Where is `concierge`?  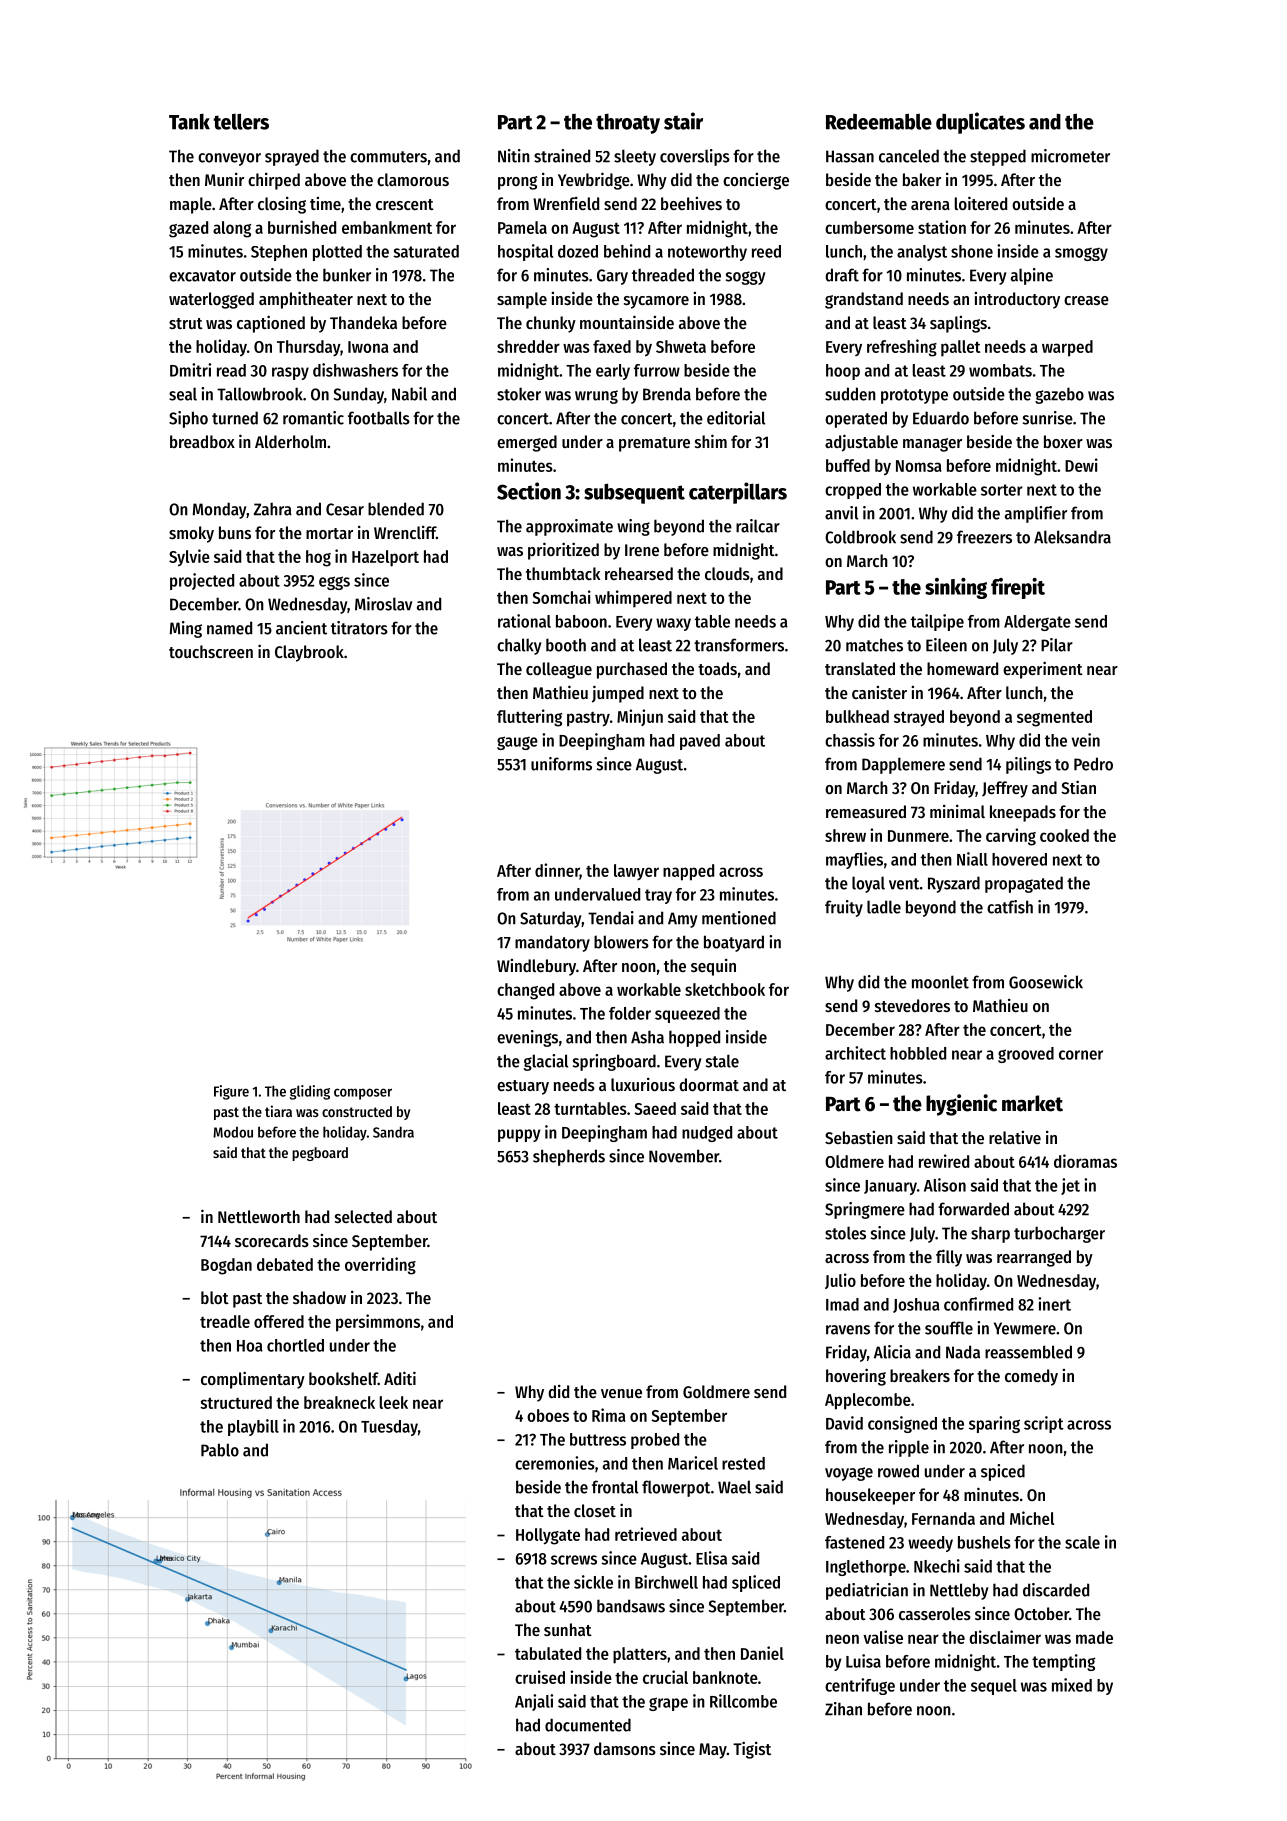
concierge is located at coordinates (756, 181).
